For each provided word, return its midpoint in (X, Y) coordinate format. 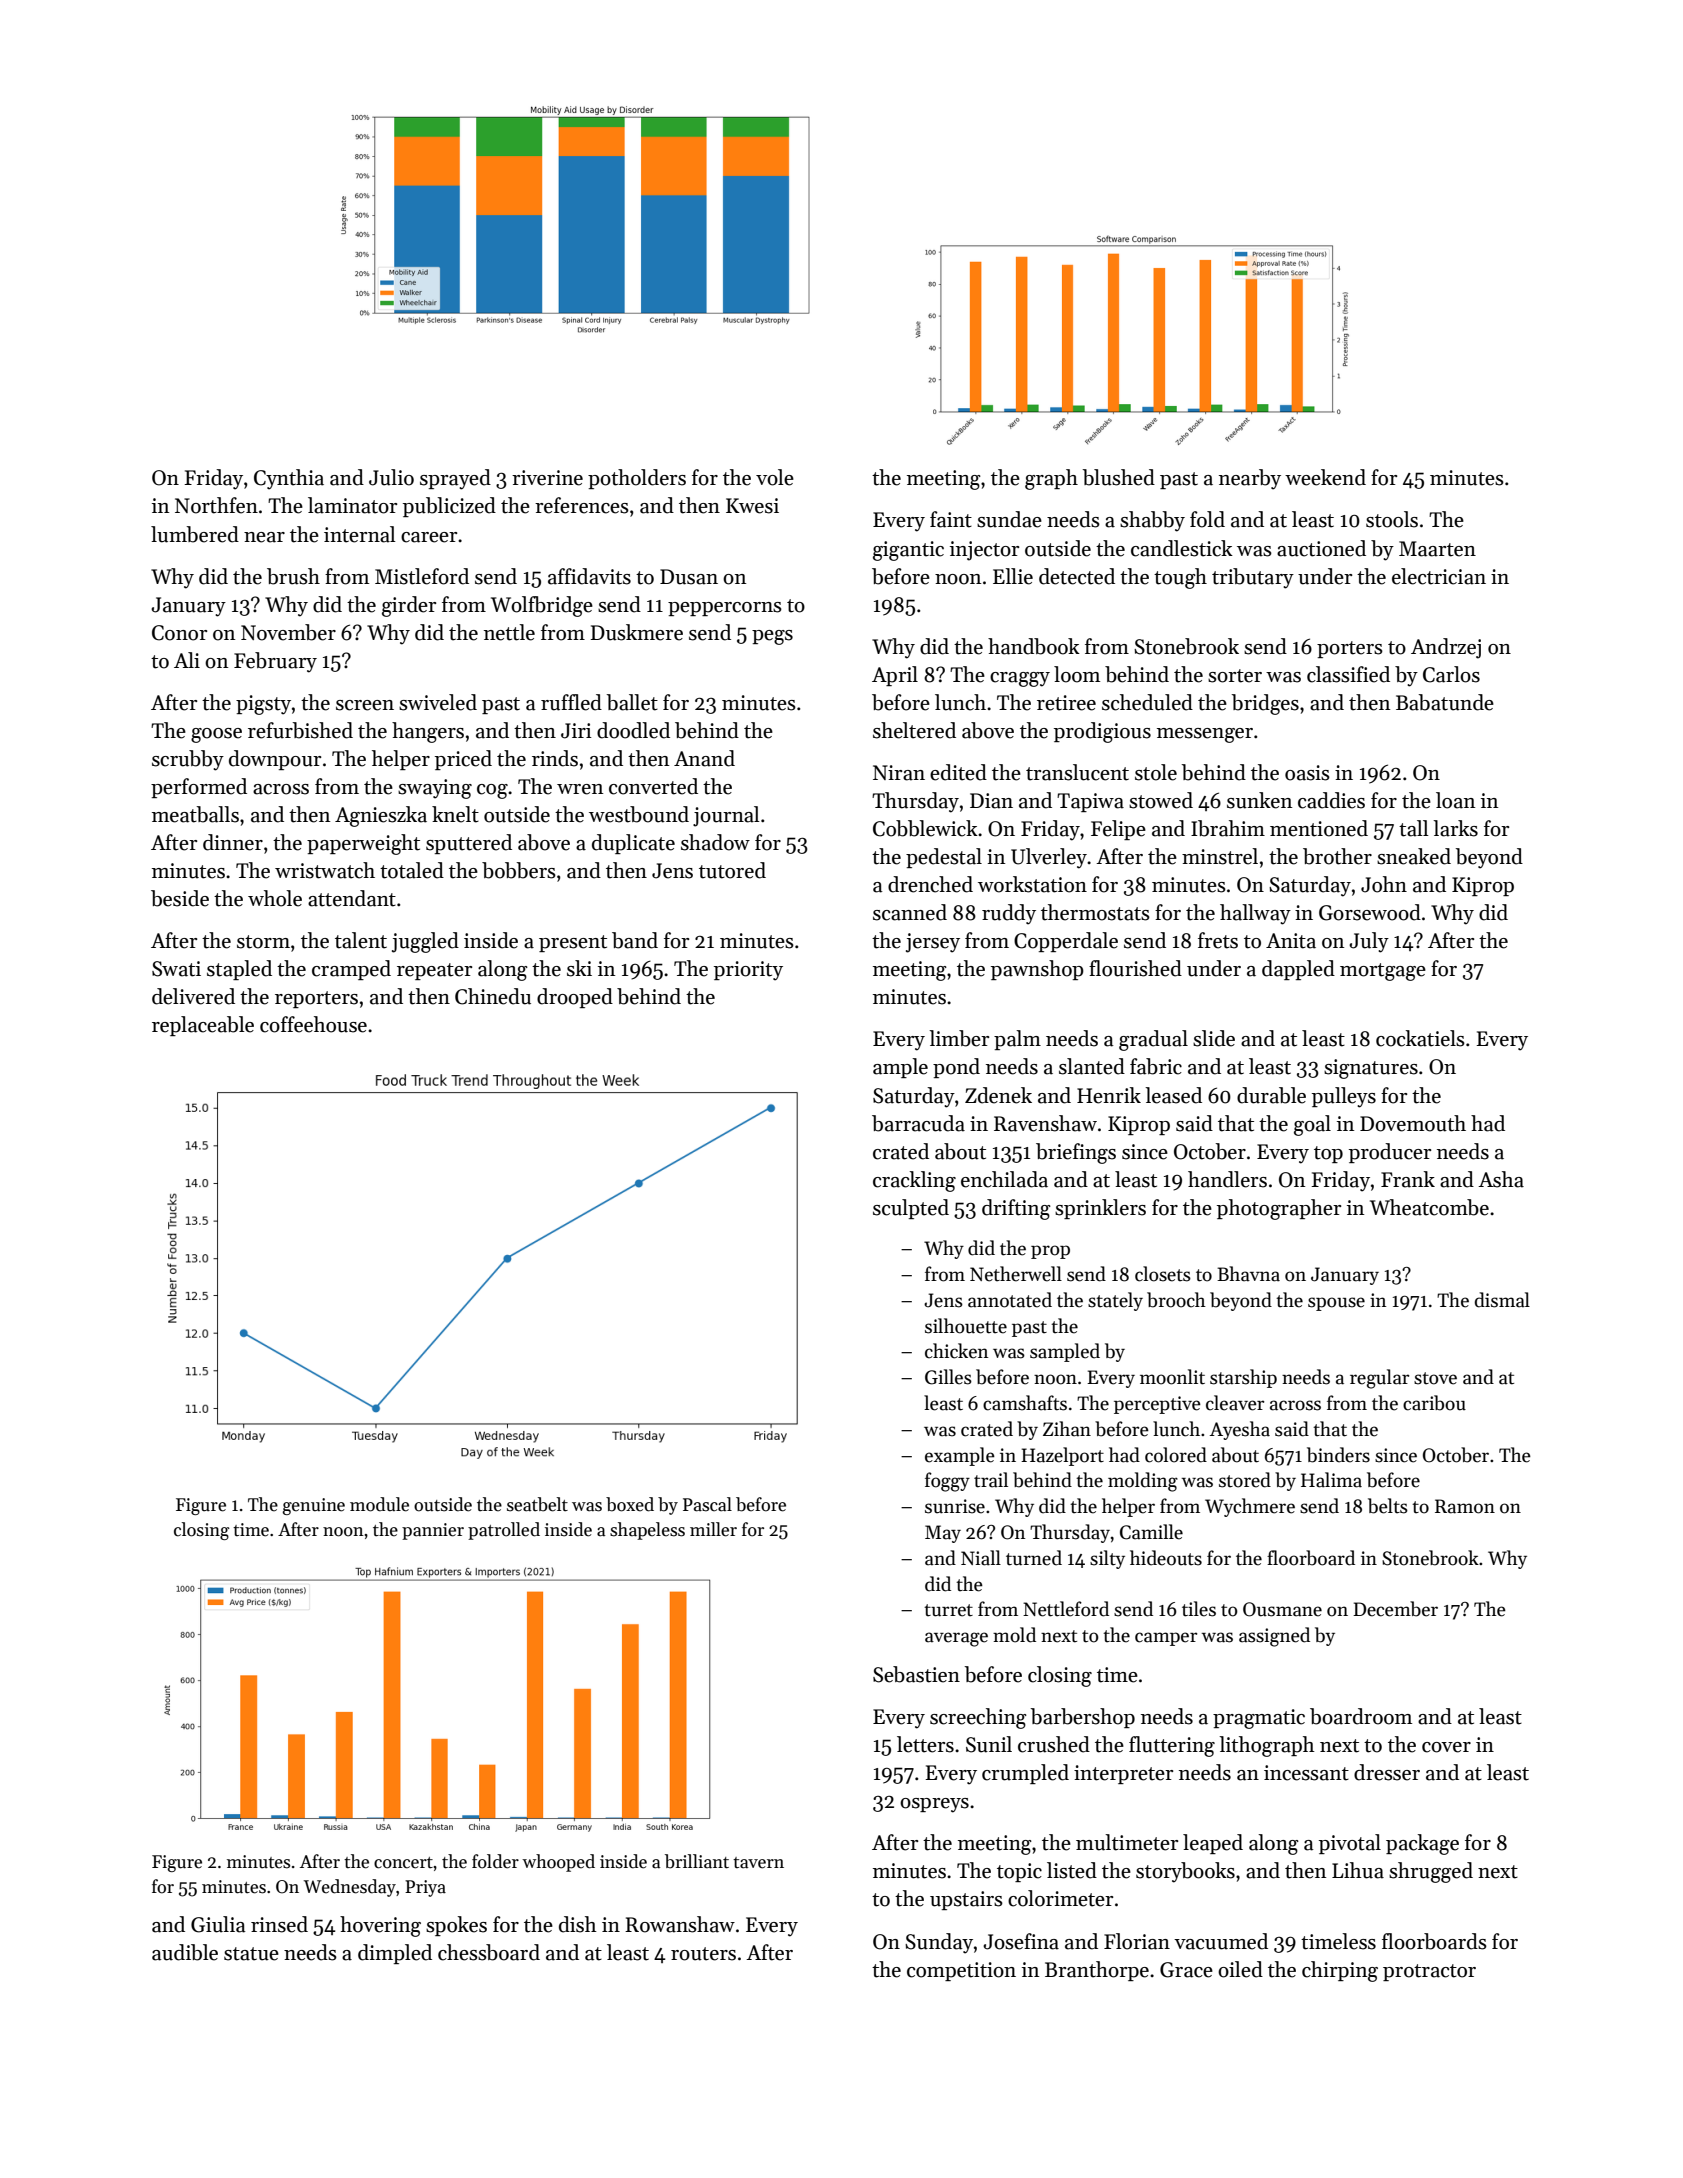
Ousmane (1282, 1609)
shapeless (647, 1531)
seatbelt (537, 1504)
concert (403, 1863)
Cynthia (289, 479)
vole (775, 477)
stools (1392, 519)
